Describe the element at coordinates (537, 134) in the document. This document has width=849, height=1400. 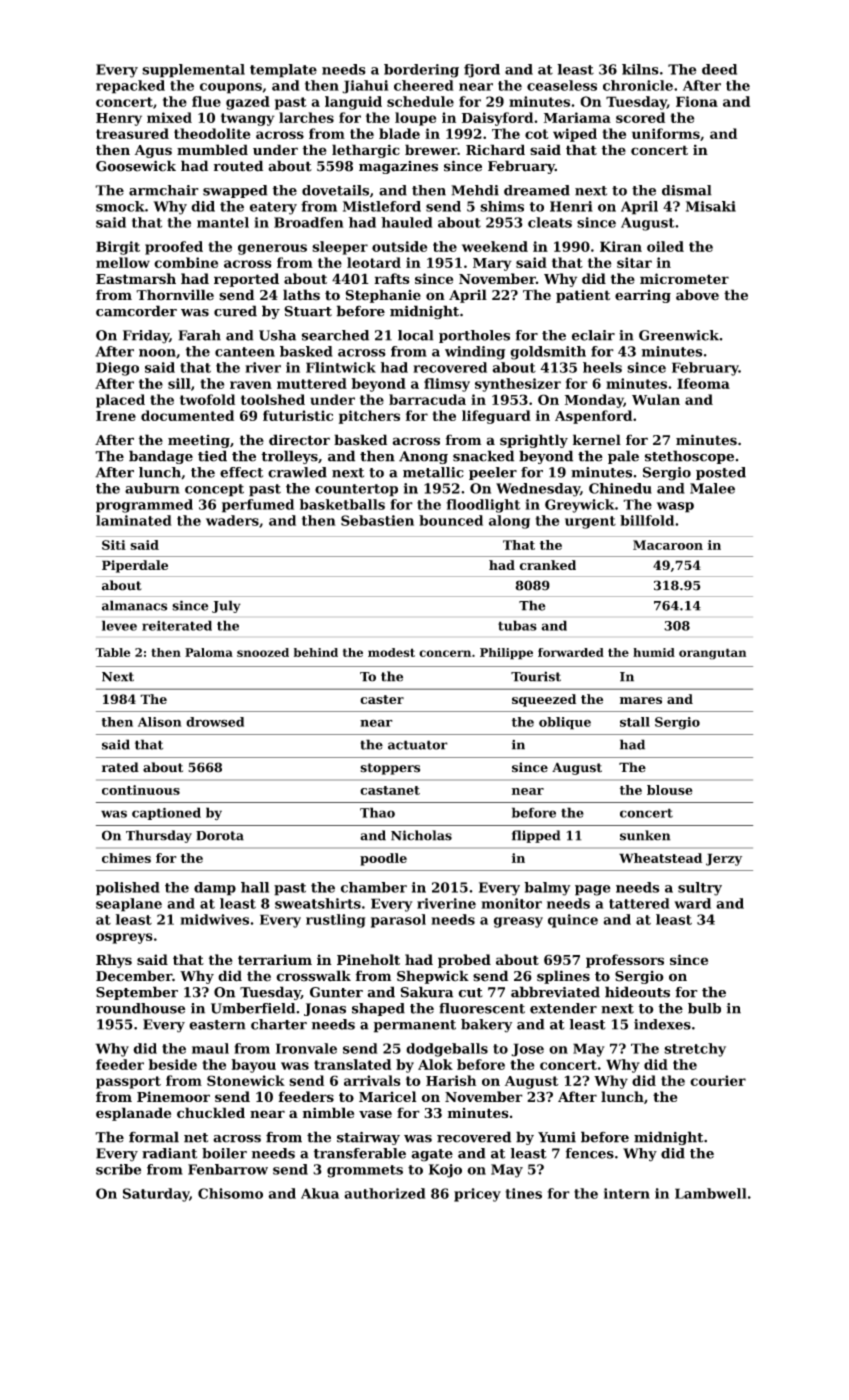
I see `cot` at that location.
